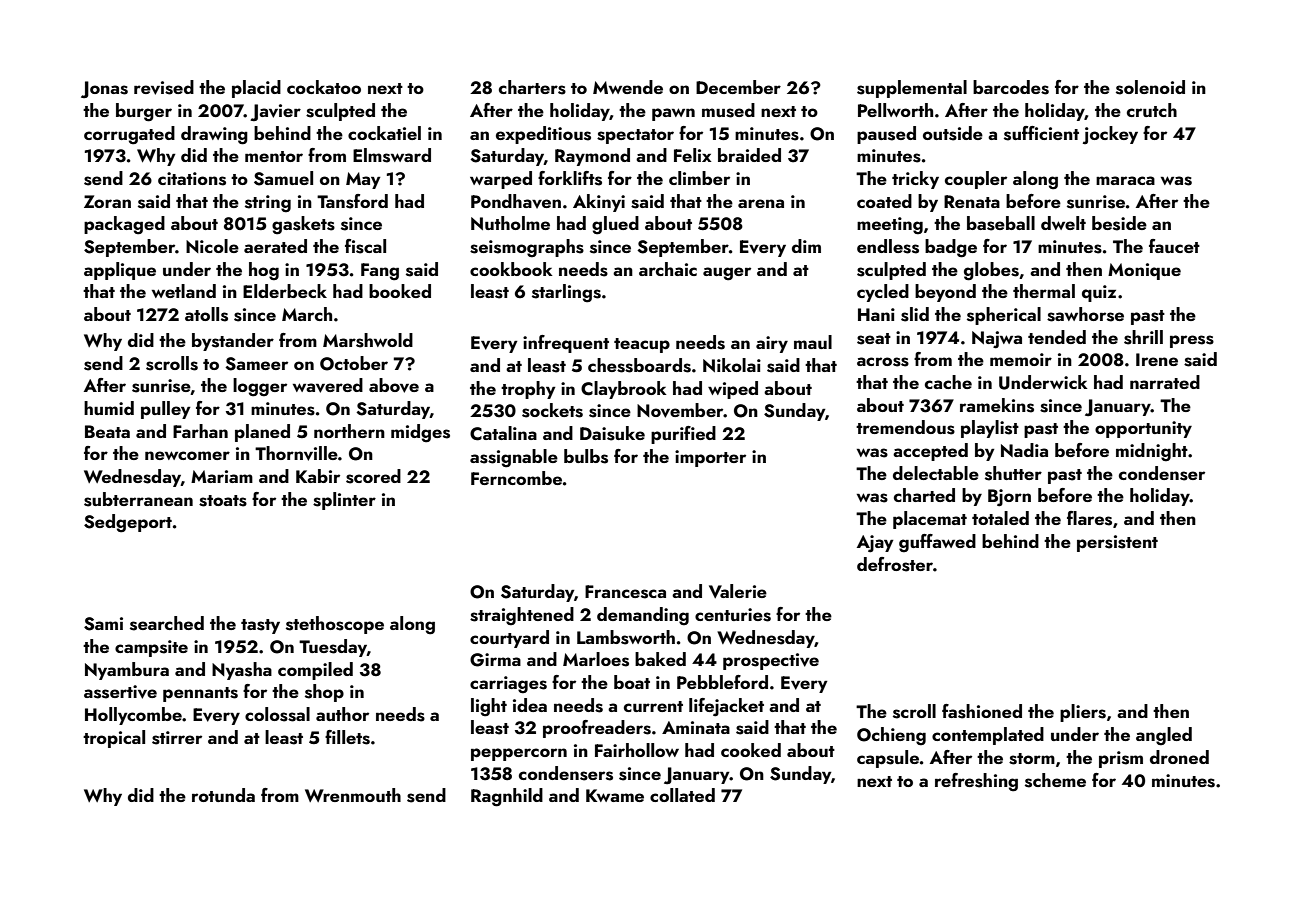 The height and width of the screenshot is (924, 1308). What do you see at coordinates (315, 671) in the screenshot?
I see `compiled` at bounding box center [315, 671].
